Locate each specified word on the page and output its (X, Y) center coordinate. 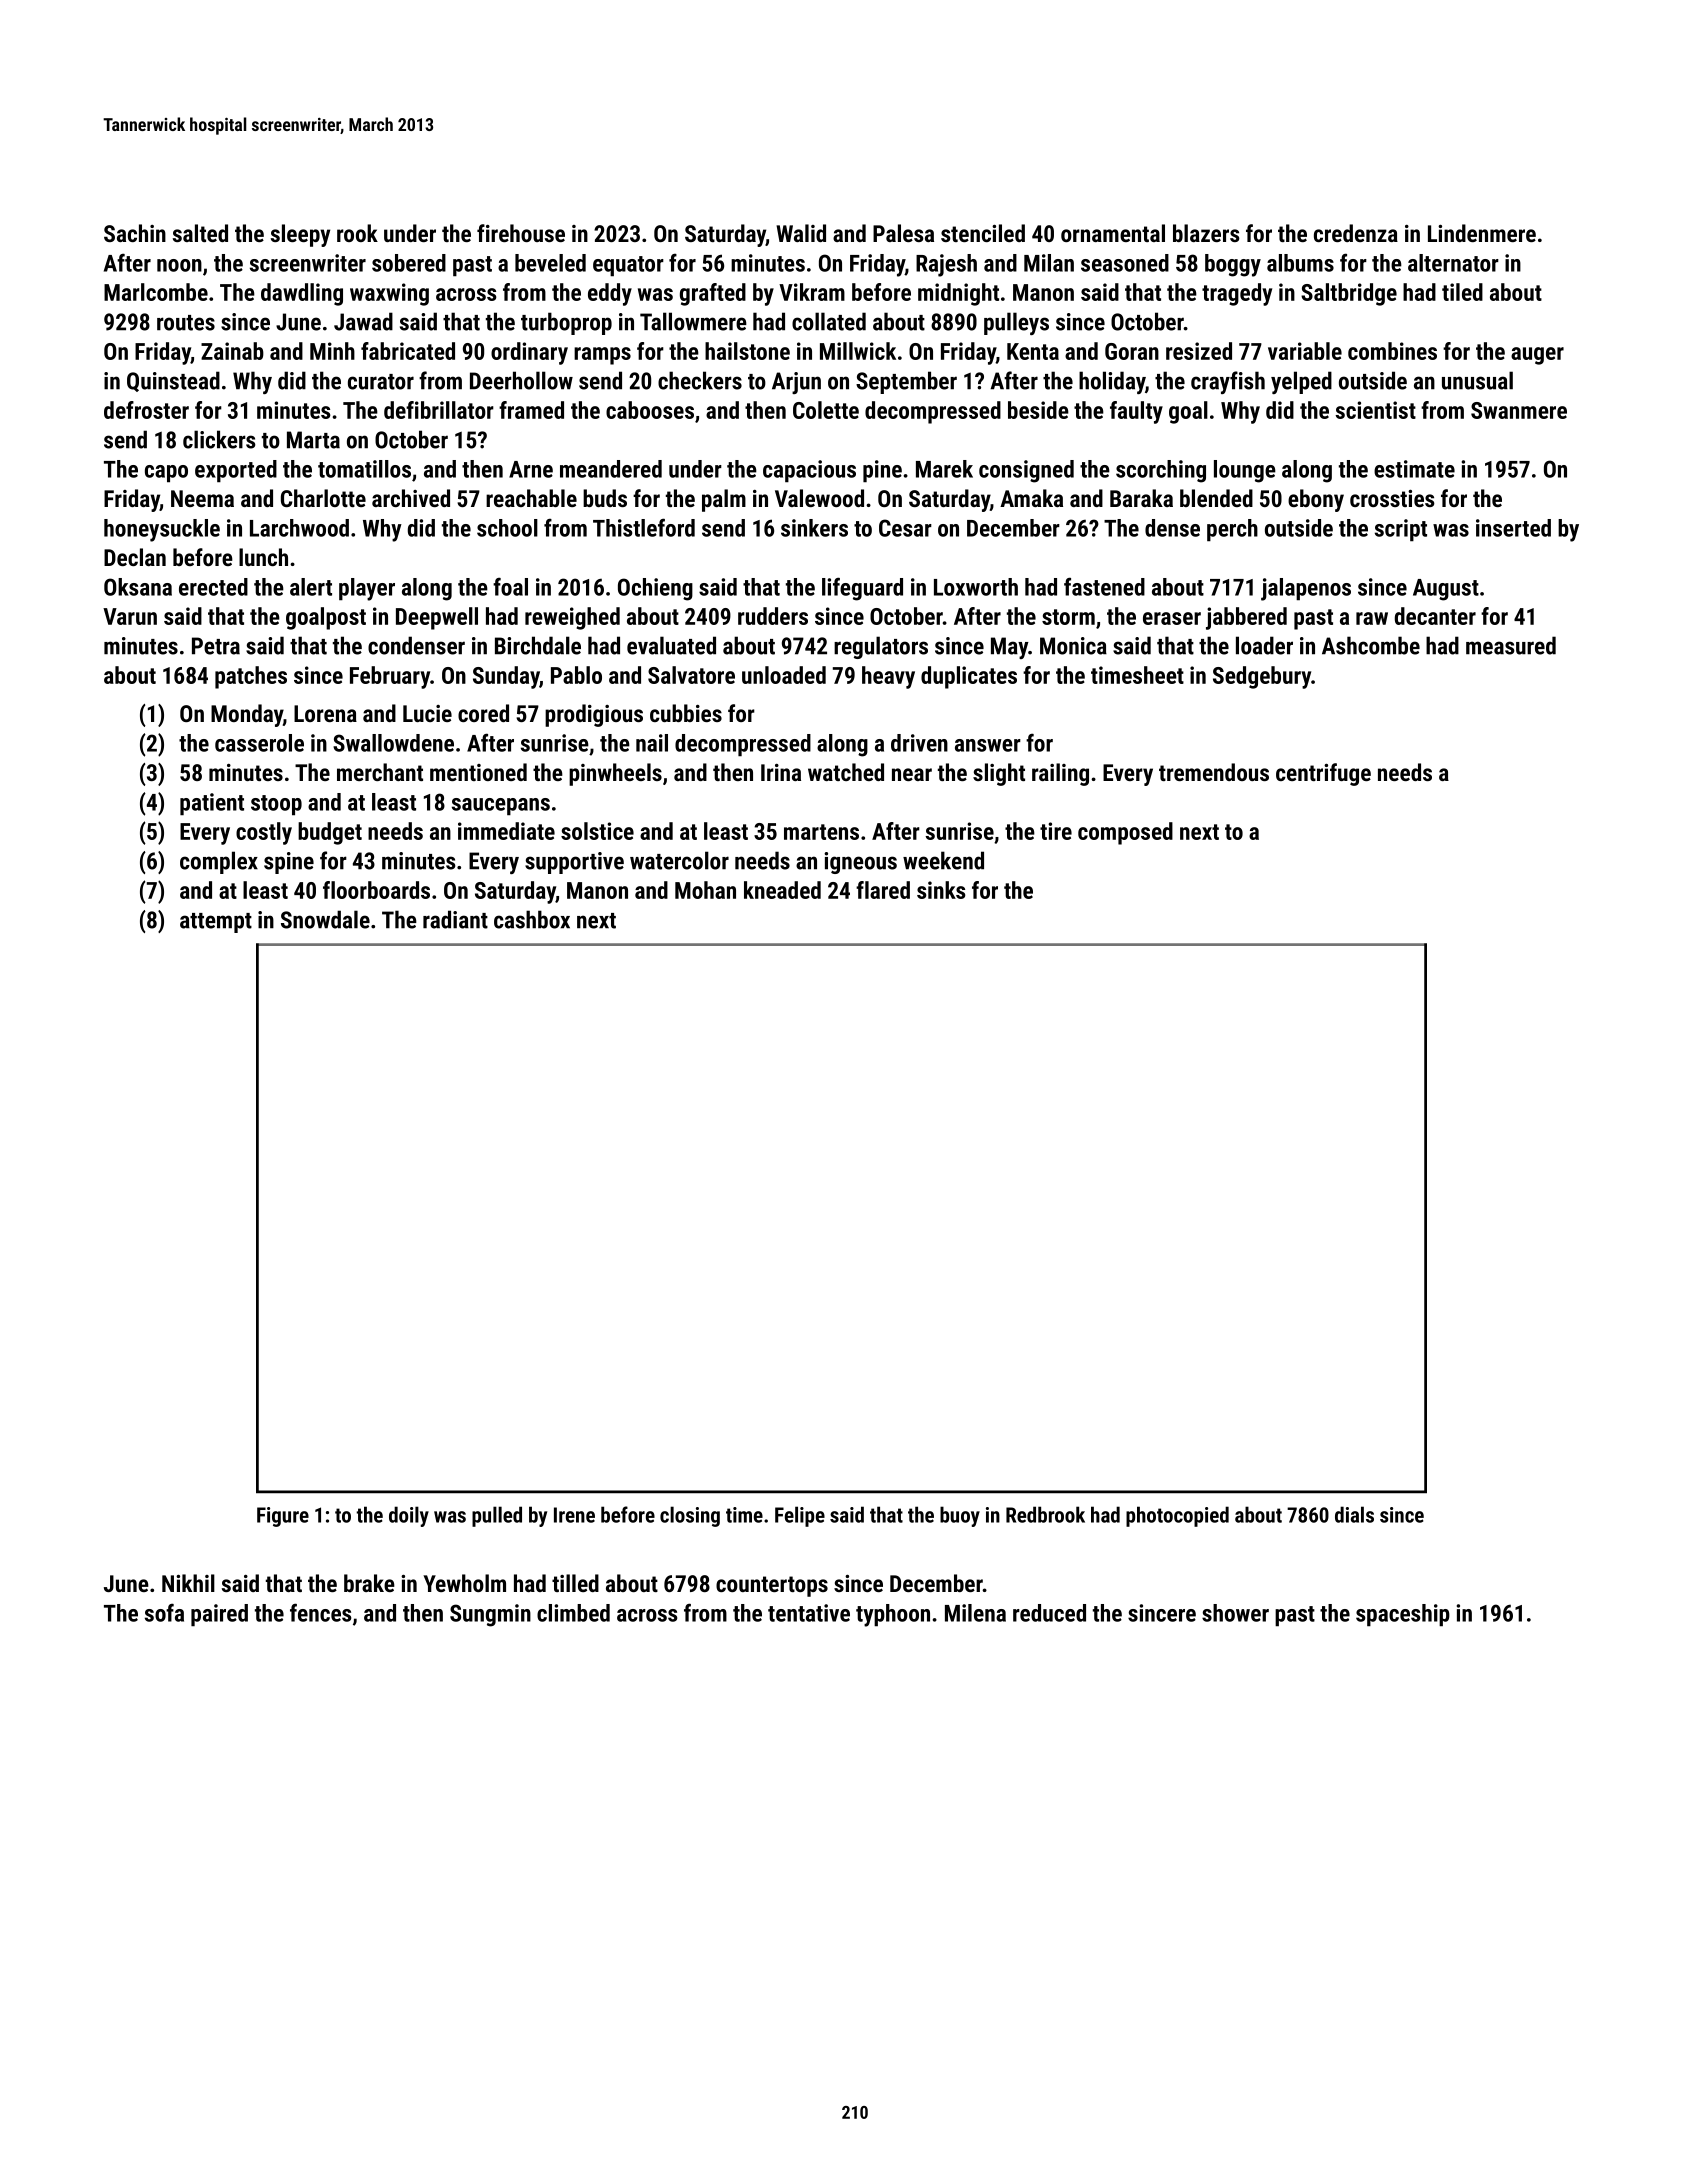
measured (1511, 645)
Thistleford (644, 527)
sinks (941, 890)
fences (320, 1612)
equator (628, 266)
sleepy (300, 235)
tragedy (1237, 294)
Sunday (506, 677)
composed (1125, 833)
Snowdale (325, 919)
